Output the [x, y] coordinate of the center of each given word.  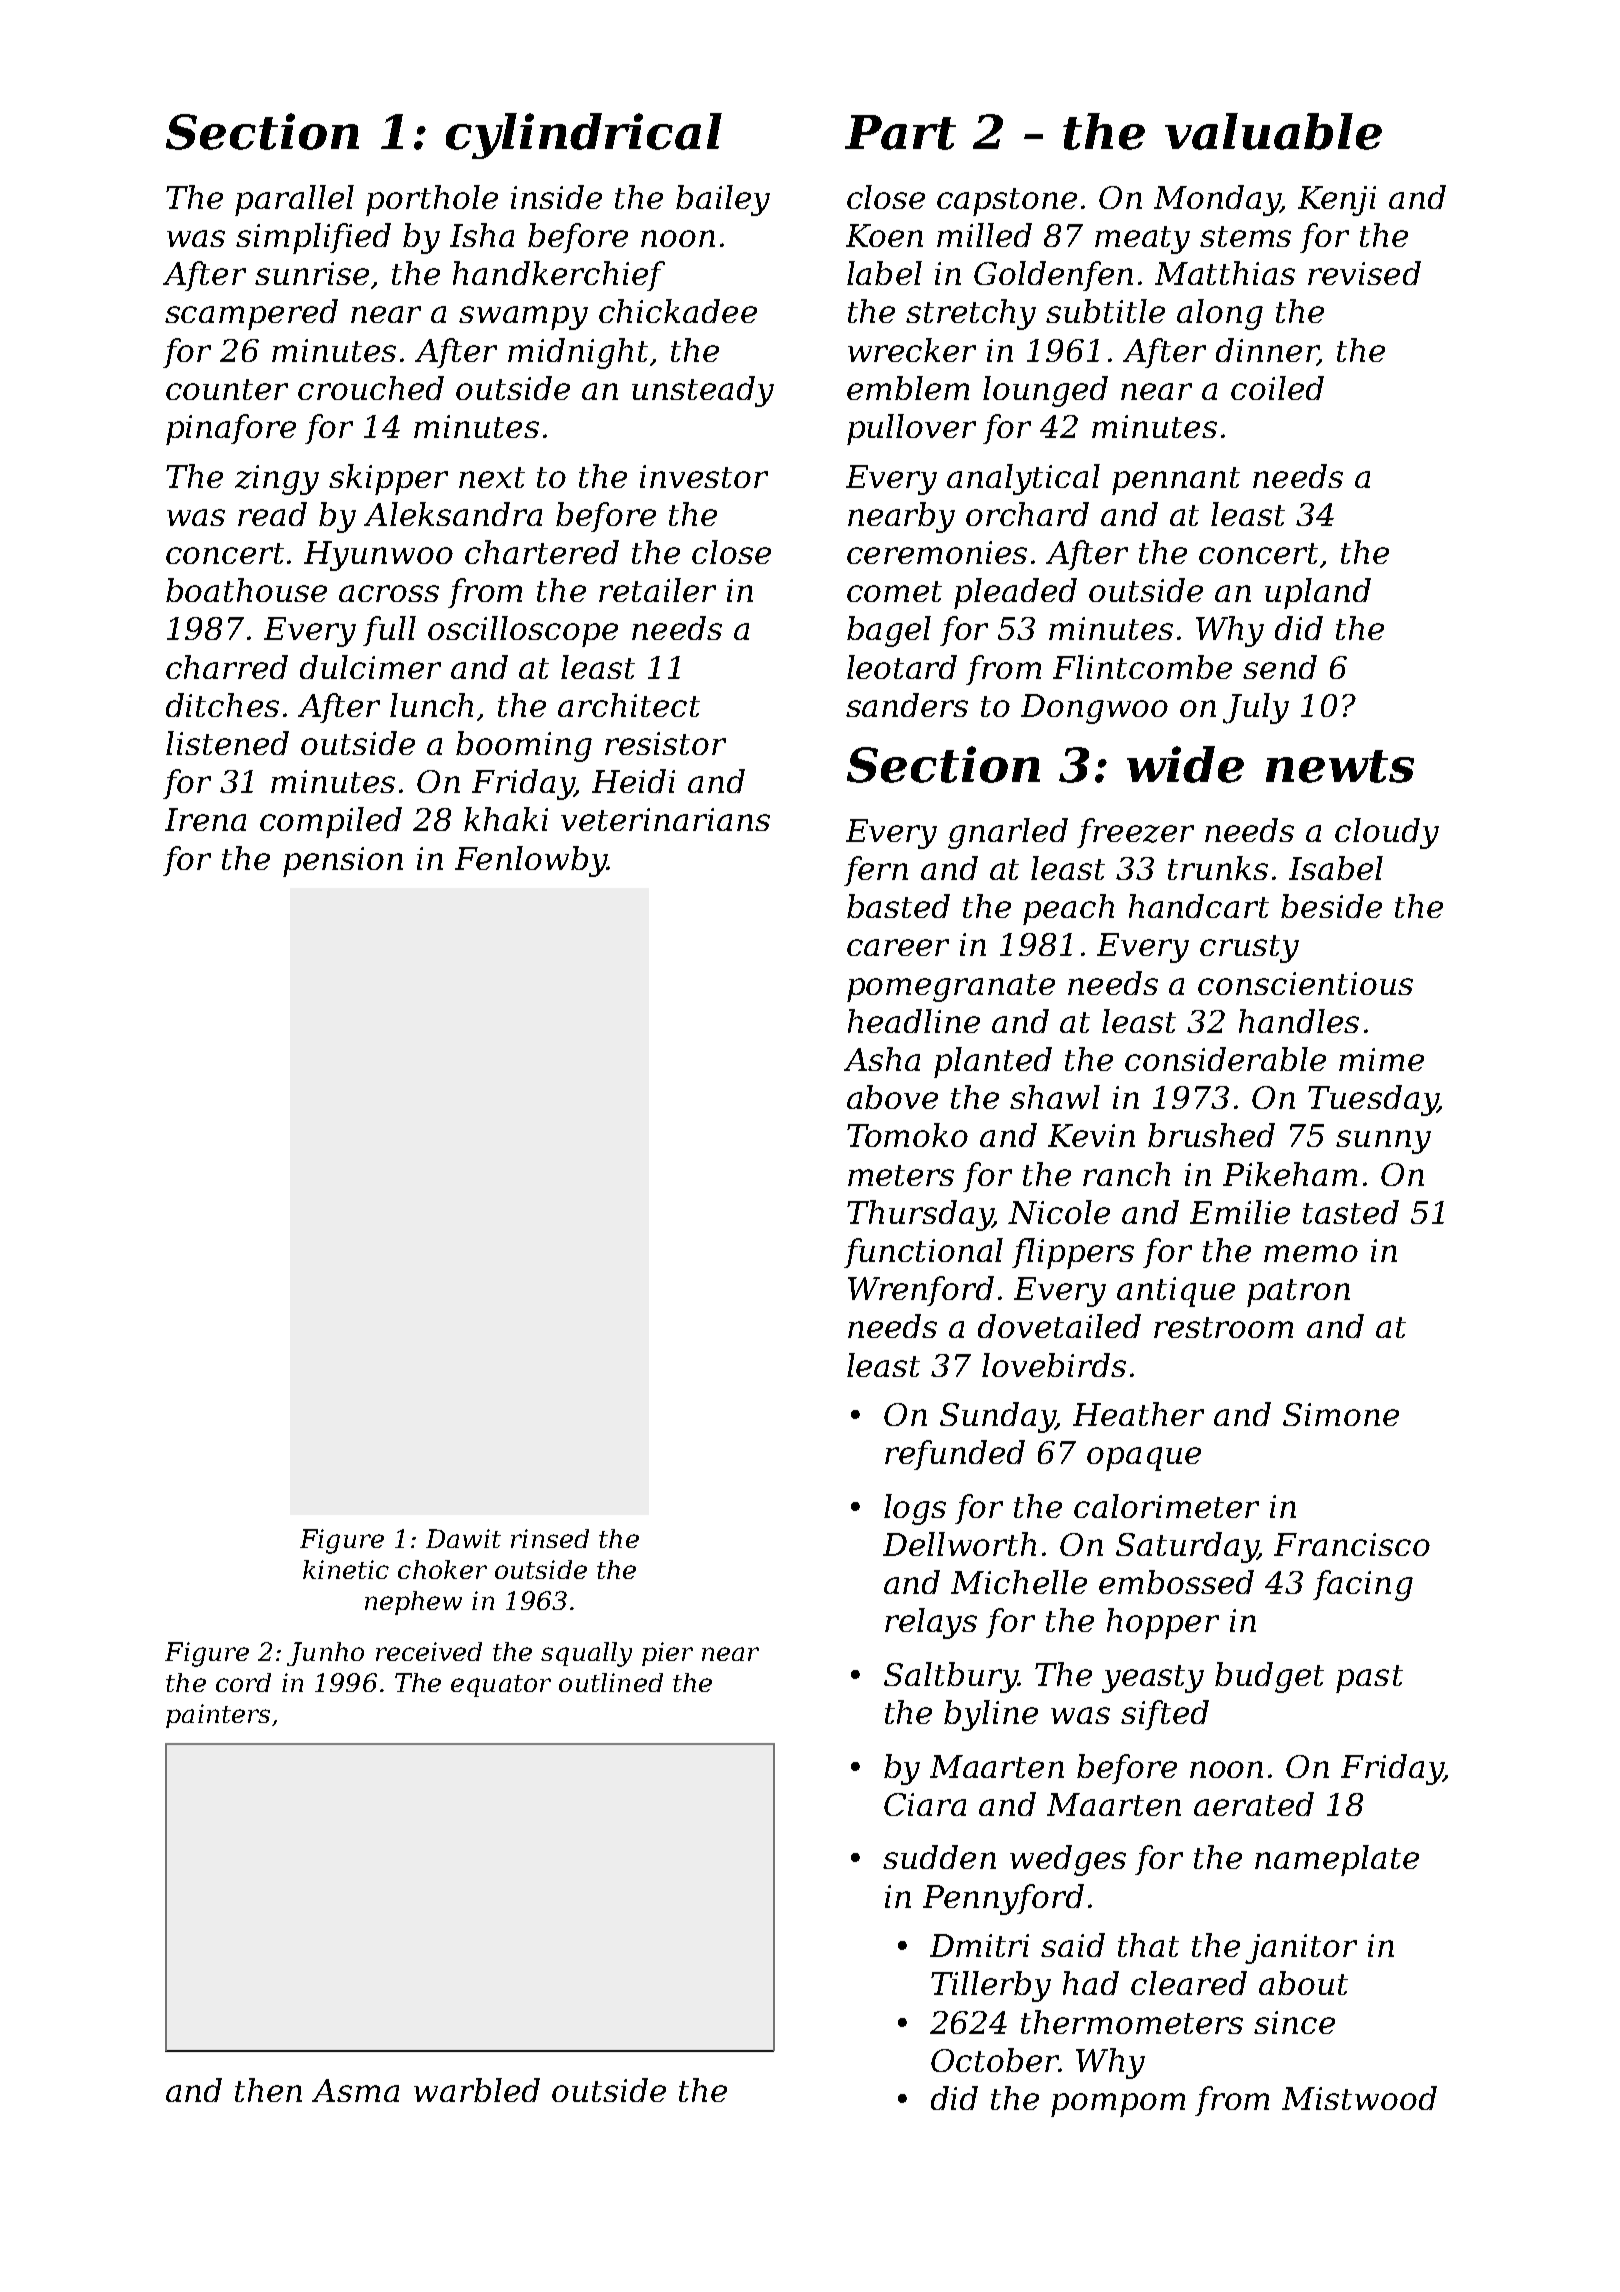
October [995, 2060]
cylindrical [584, 136]
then [268, 2090]
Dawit [463, 1538]
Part [900, 132]
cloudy [1387, 833]
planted [993, 1062]
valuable [1273, 131]
